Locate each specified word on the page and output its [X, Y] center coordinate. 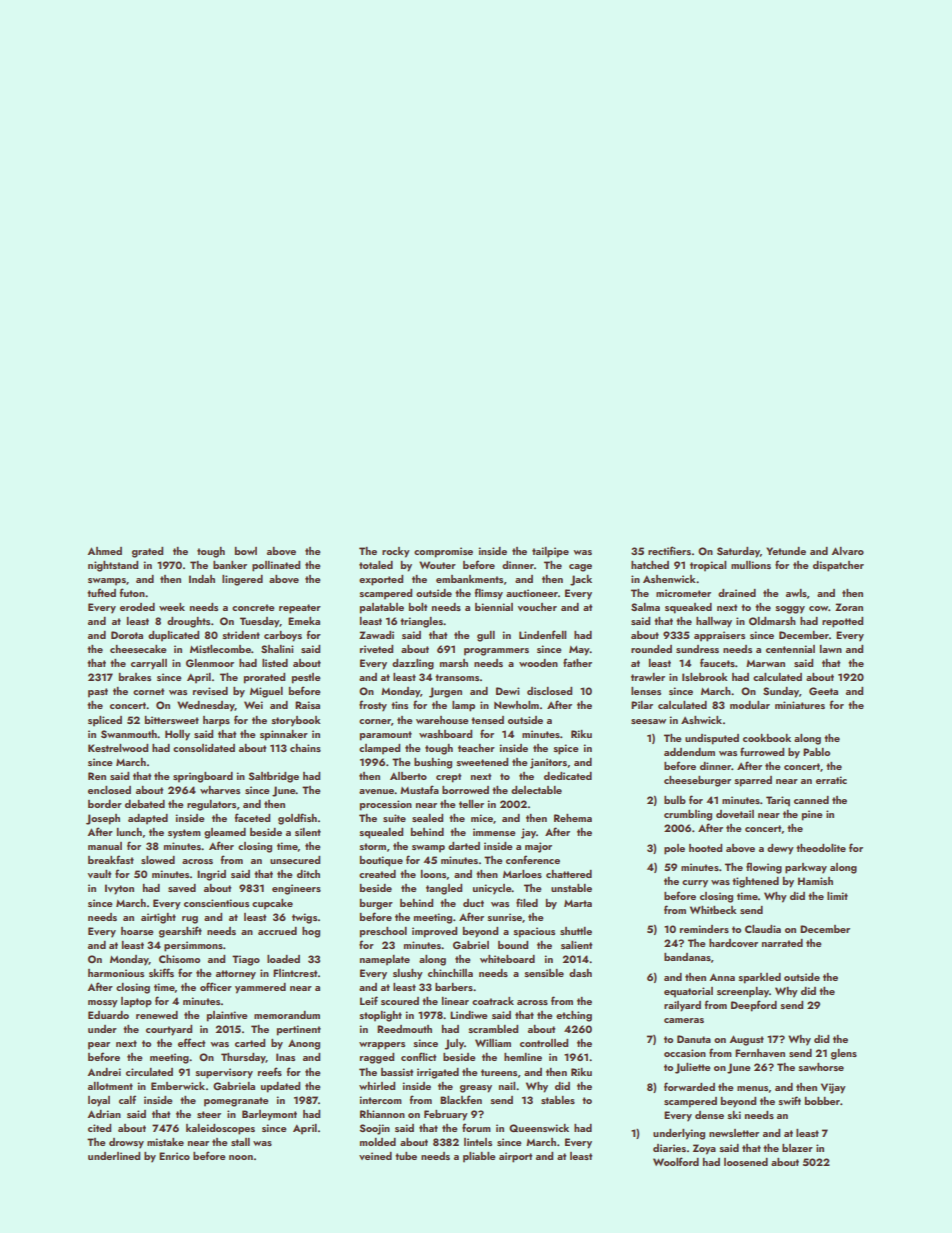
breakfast [111, 859]
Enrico [174, 1156]
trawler [648, 677]
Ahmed [104, 551]
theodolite [821, 848]
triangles [421, 622]
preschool [383, 932]
